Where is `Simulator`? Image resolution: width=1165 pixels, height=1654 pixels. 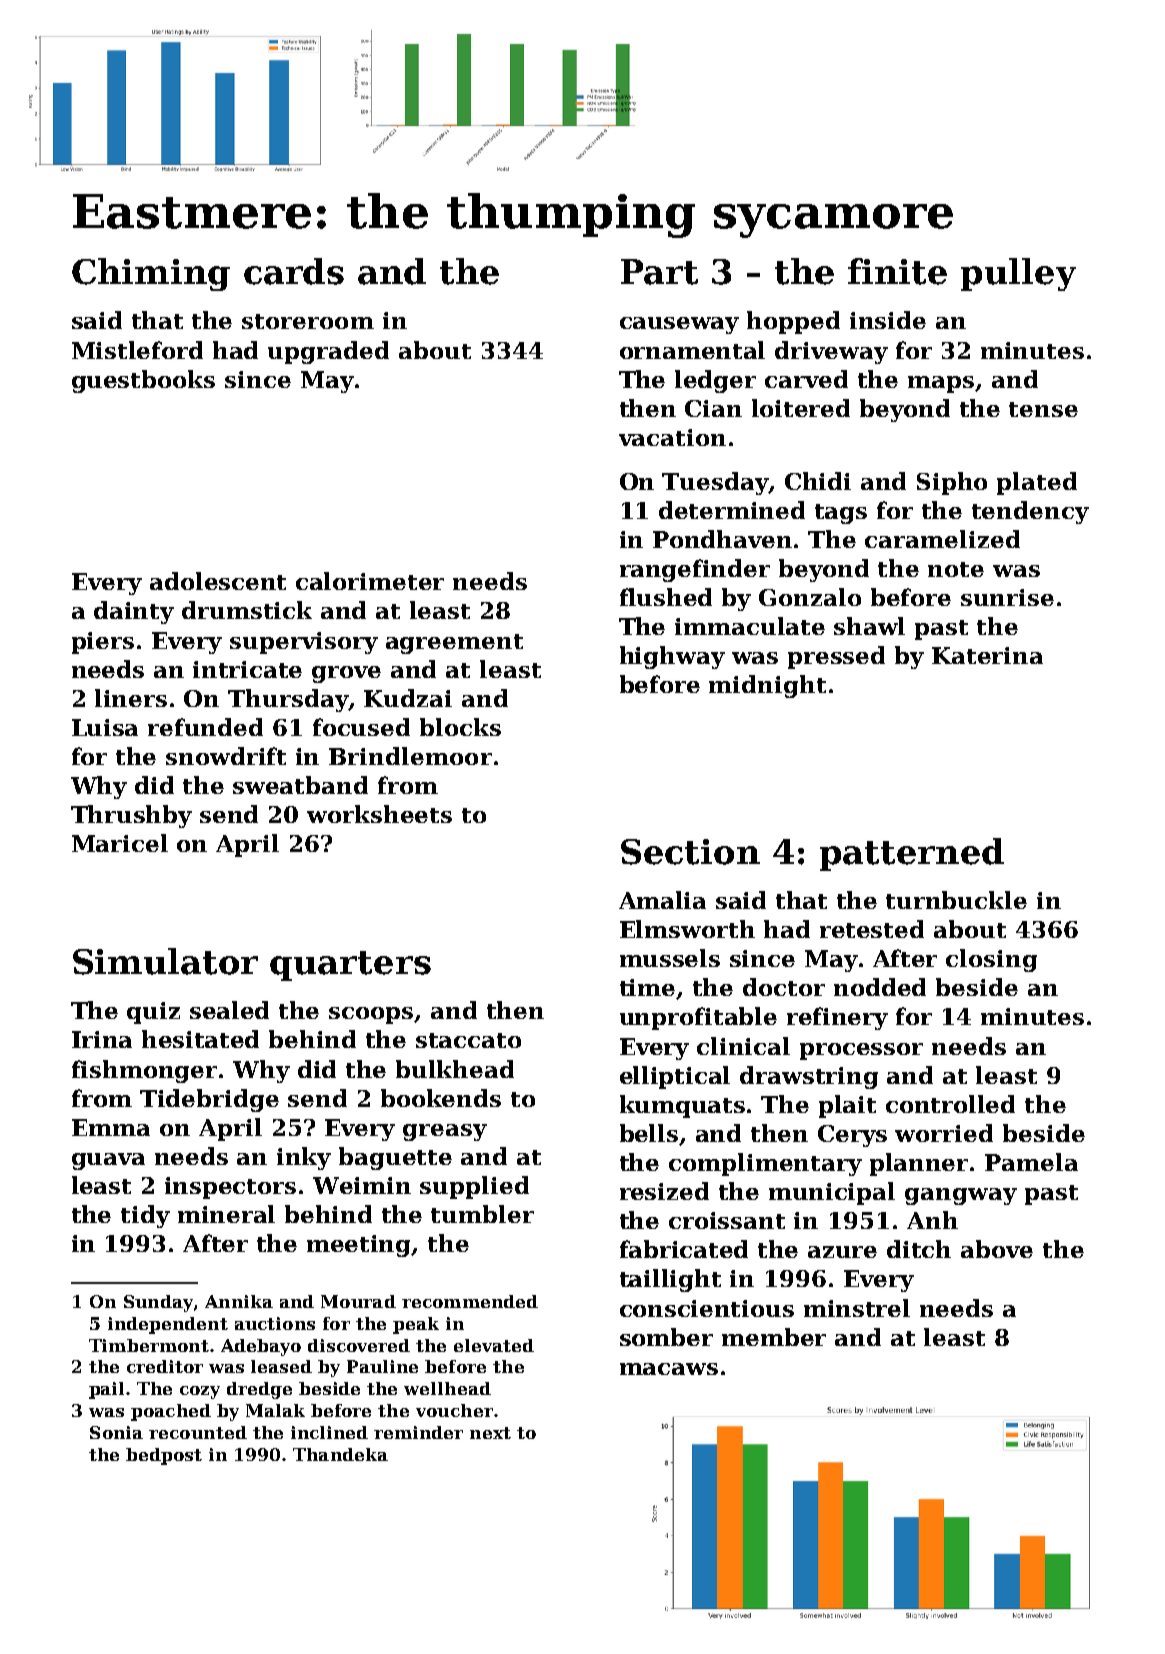 Simulator is located at coordinates (165, 961).
